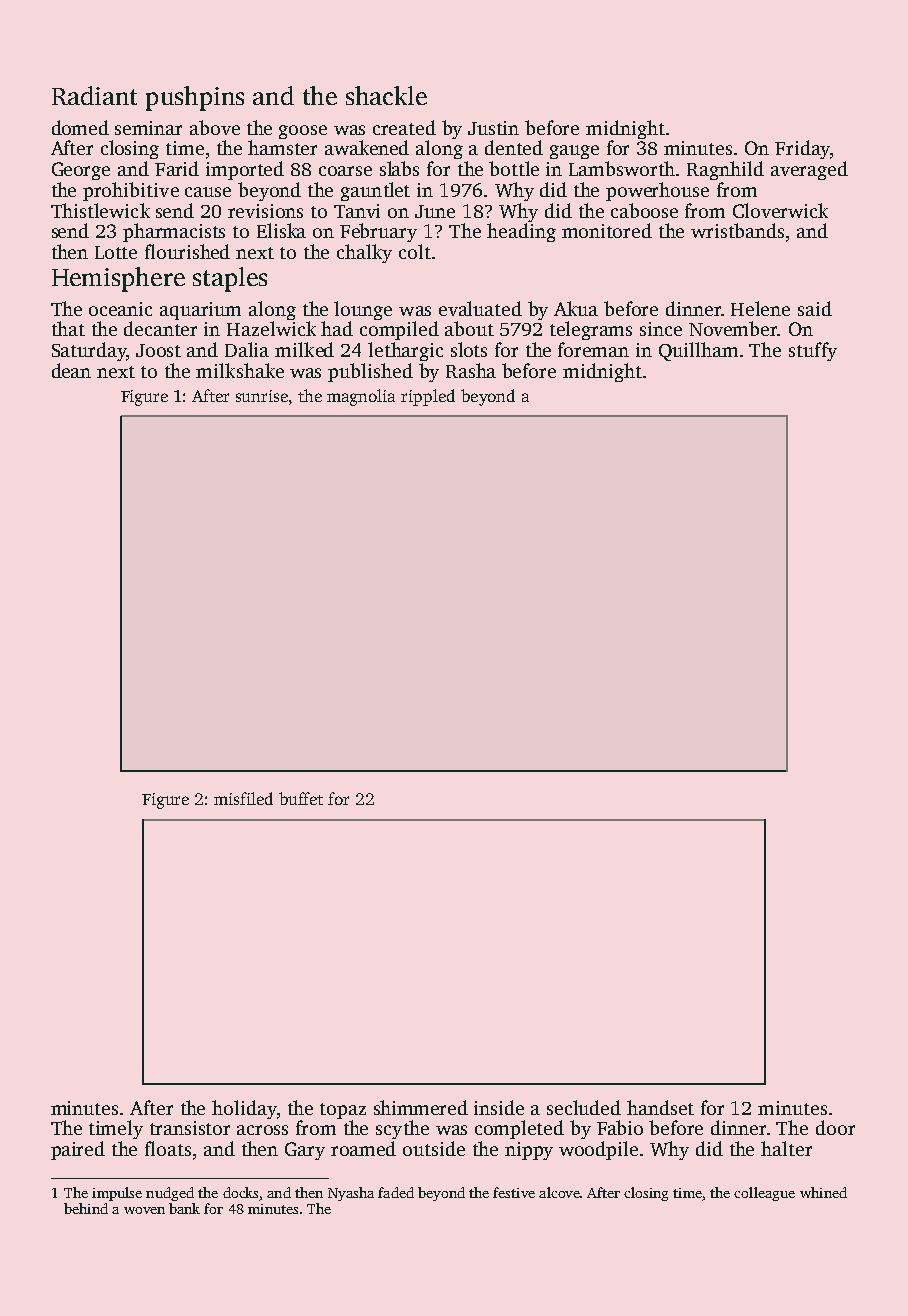  I want to click on Radiant, so click(94, 95).
